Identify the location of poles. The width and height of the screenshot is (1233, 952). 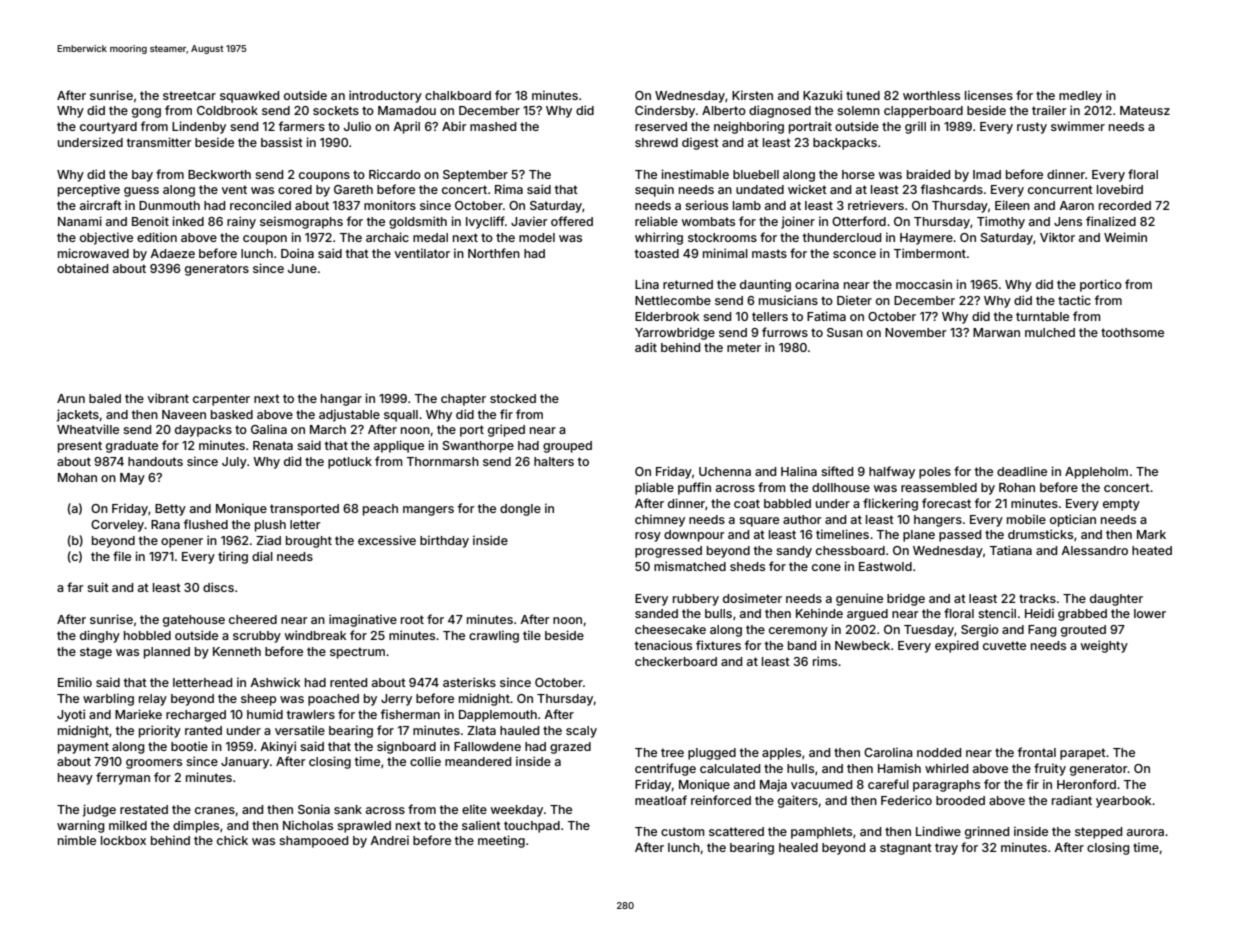
(935, 473).
